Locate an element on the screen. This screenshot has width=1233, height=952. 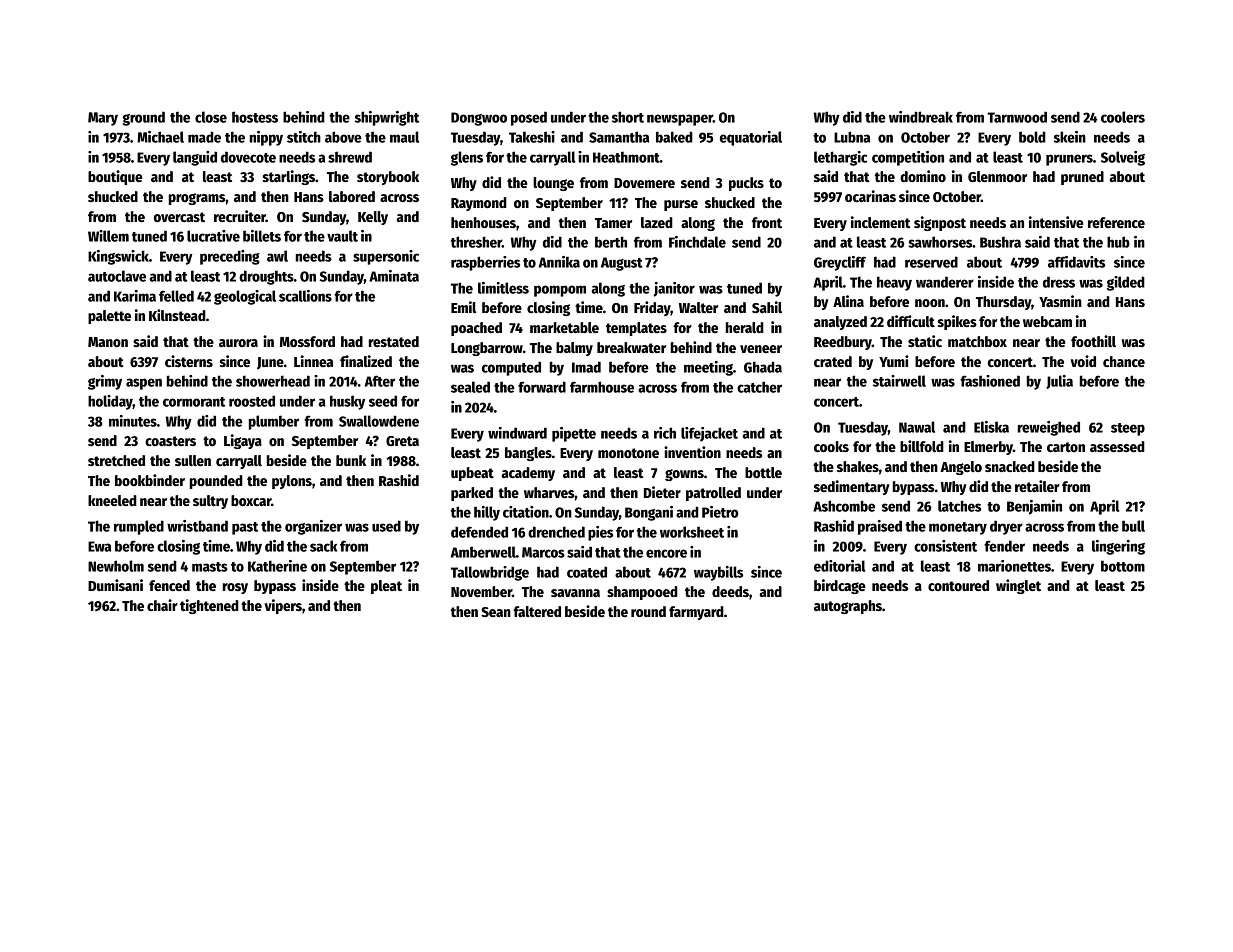
thresher is located at coordinates (476, 242).
